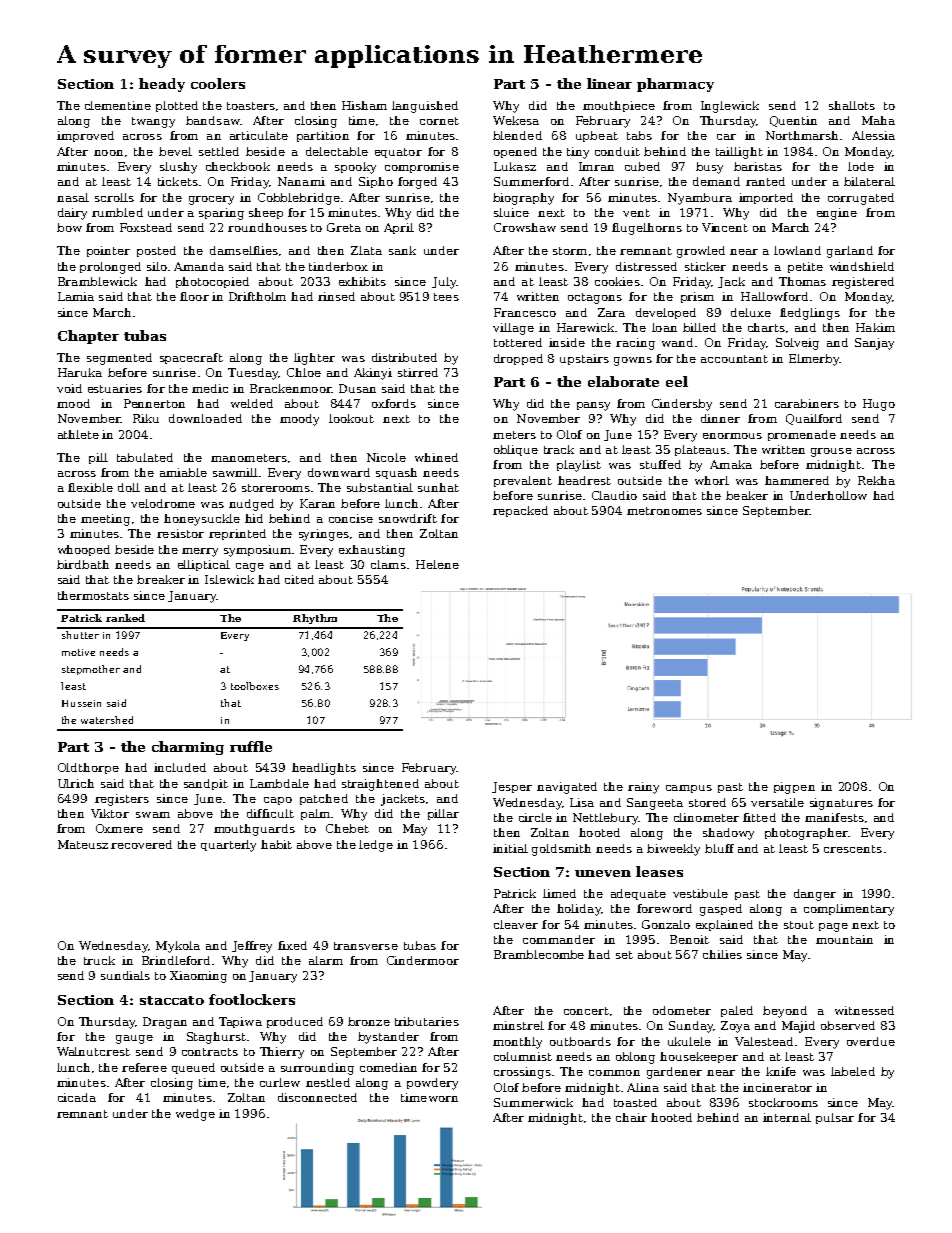  What do you see at coordinates (240, 1022) in the image?
I see `Tapiwa` at bounding box center [240, 1022].
